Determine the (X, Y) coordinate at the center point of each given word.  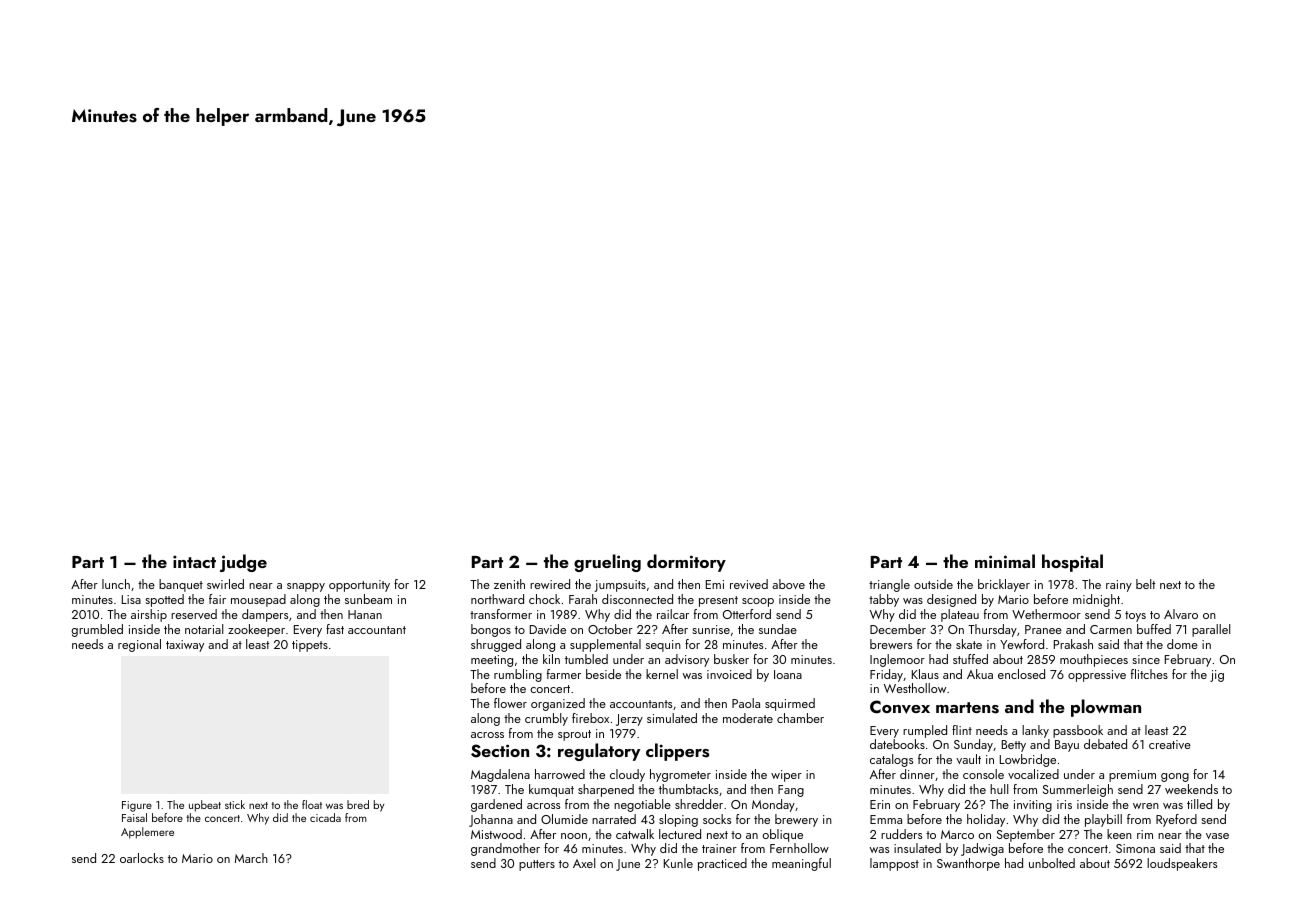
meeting (492, 661)
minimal (1005, 561)
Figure (137, 806)
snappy (306, 587)
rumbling (518, 675)
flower (510, 703)
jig (1217, 676)
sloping (678, 820)
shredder (699, 804)
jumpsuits (620, 586)
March (251, 858)
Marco (957, 834)
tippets (310, 646)
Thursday (992, 630)
